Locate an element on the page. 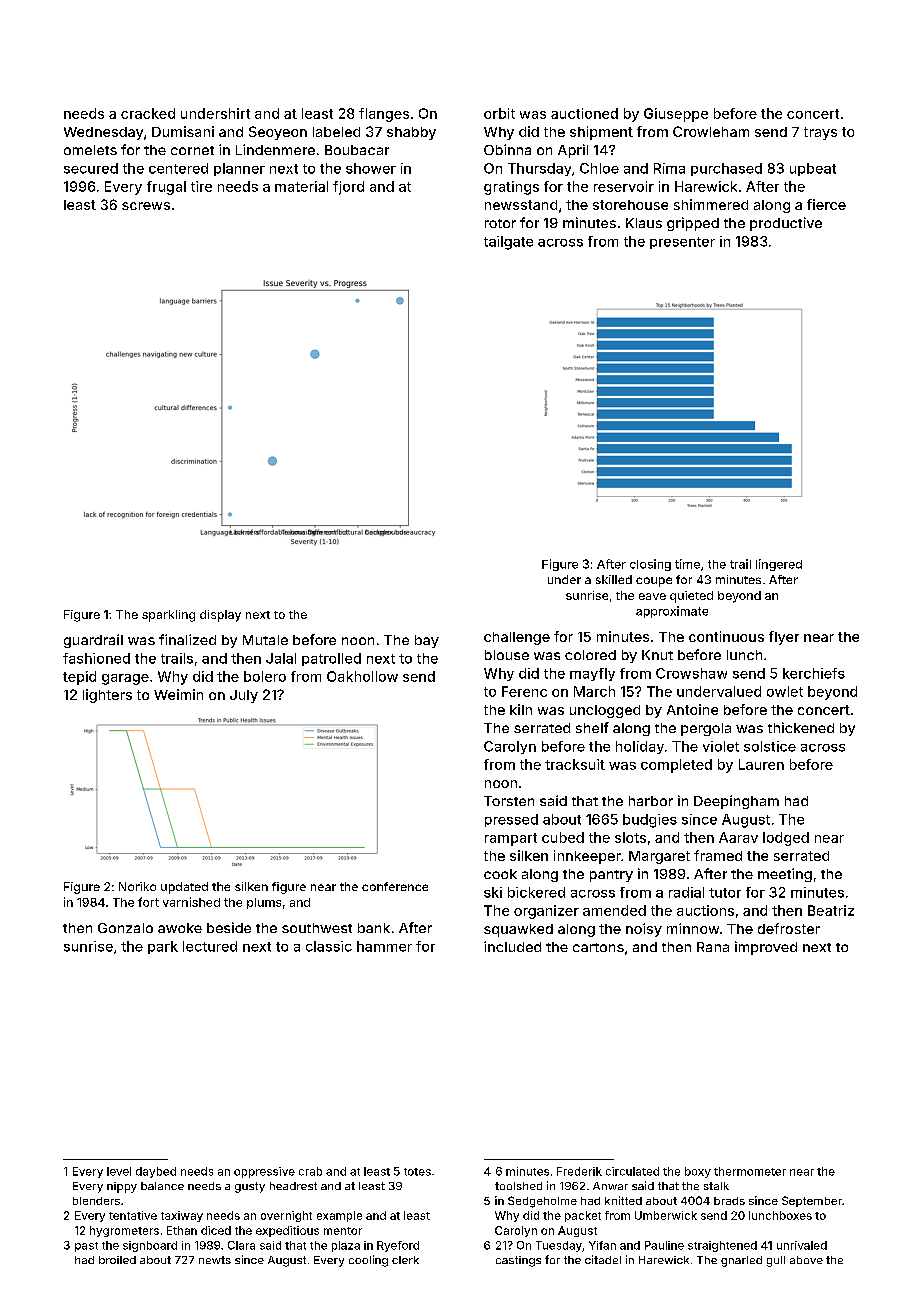 This page has width=924, height=1308. Sedgeholme is located at coordinates (542, 1202).
